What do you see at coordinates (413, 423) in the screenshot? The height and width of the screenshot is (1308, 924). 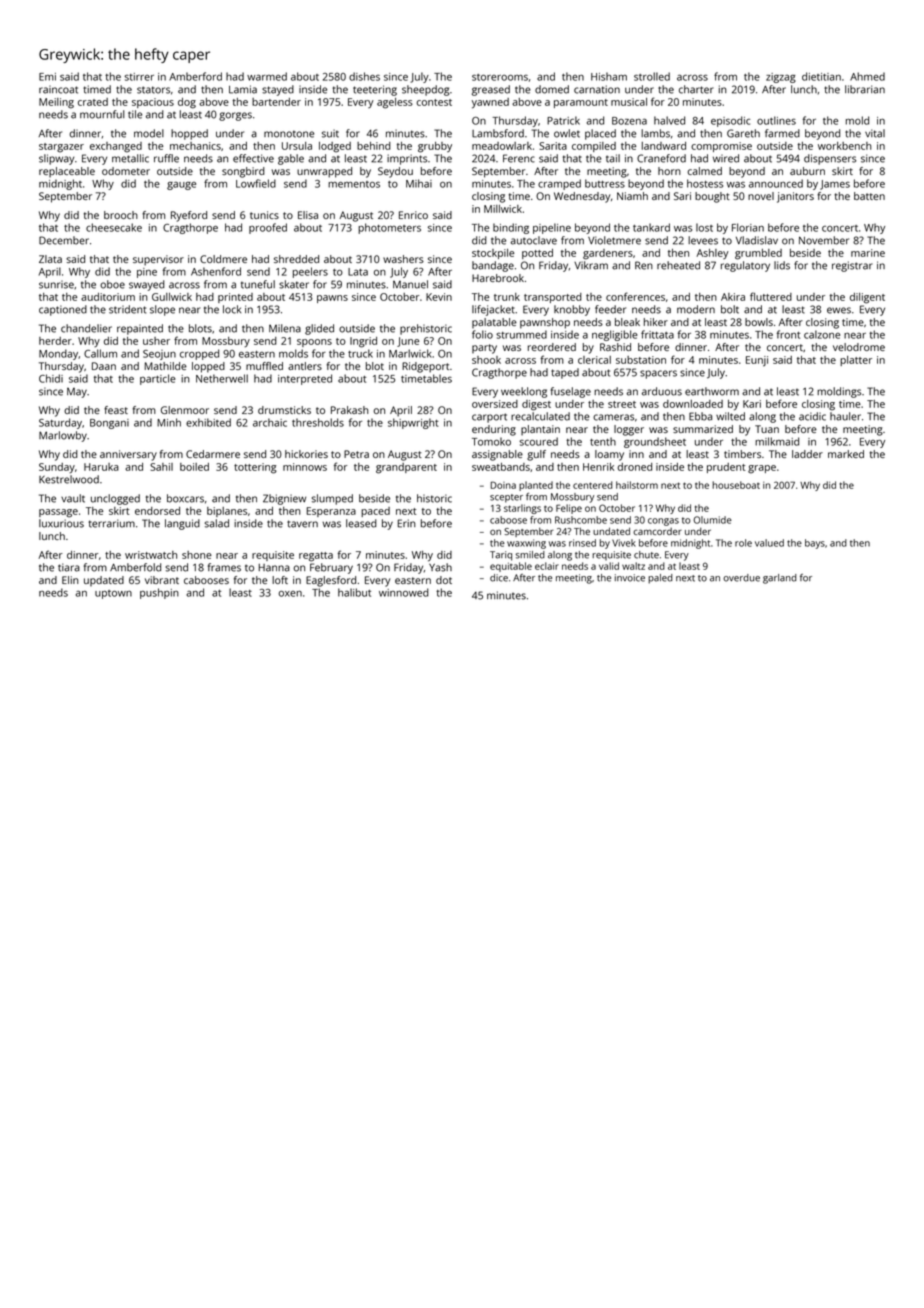 I see `shipwright` at bounding box center [413, 423].
